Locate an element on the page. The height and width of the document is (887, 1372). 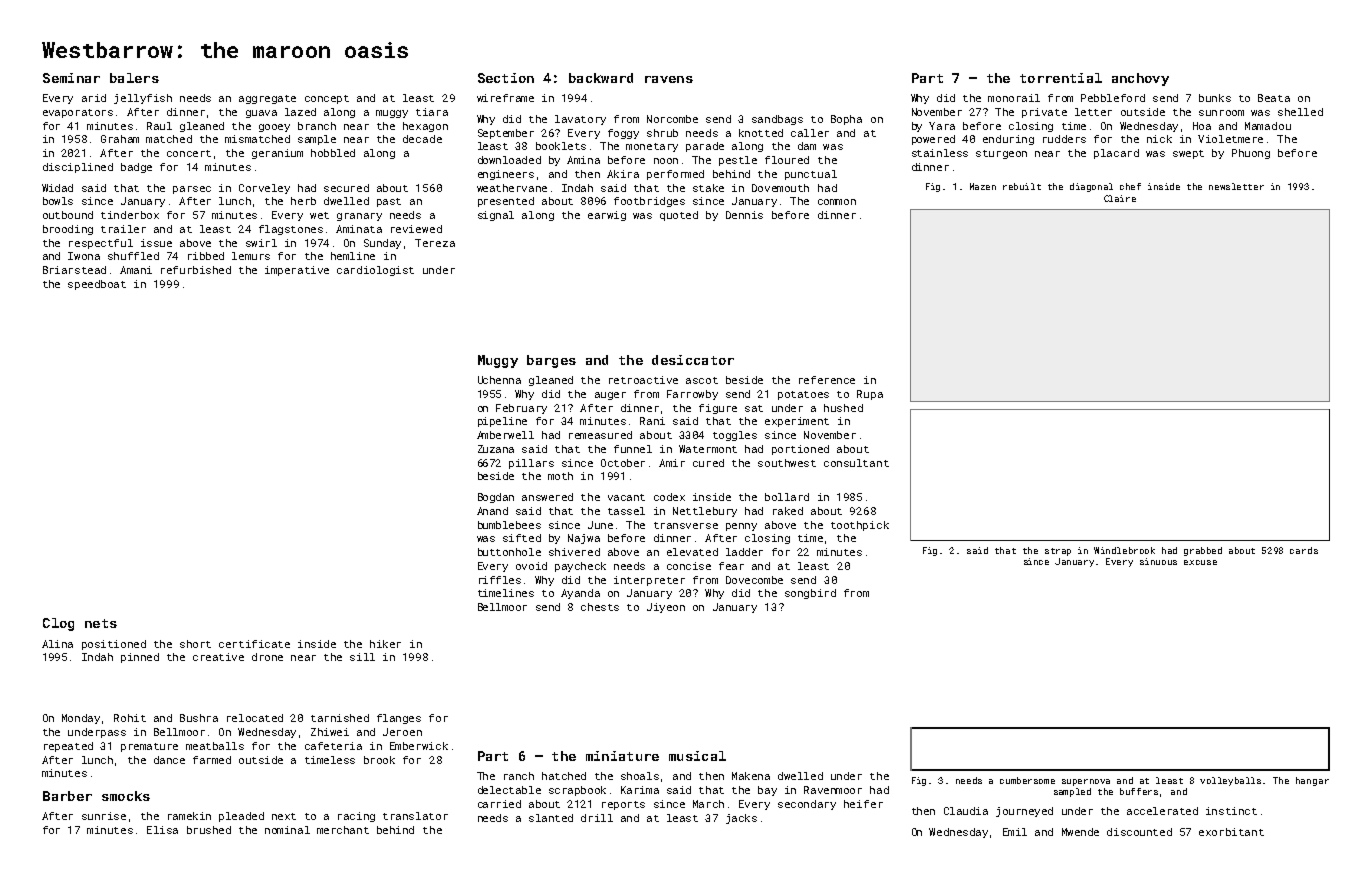
sunrise is located at coordinates (104, 816).
